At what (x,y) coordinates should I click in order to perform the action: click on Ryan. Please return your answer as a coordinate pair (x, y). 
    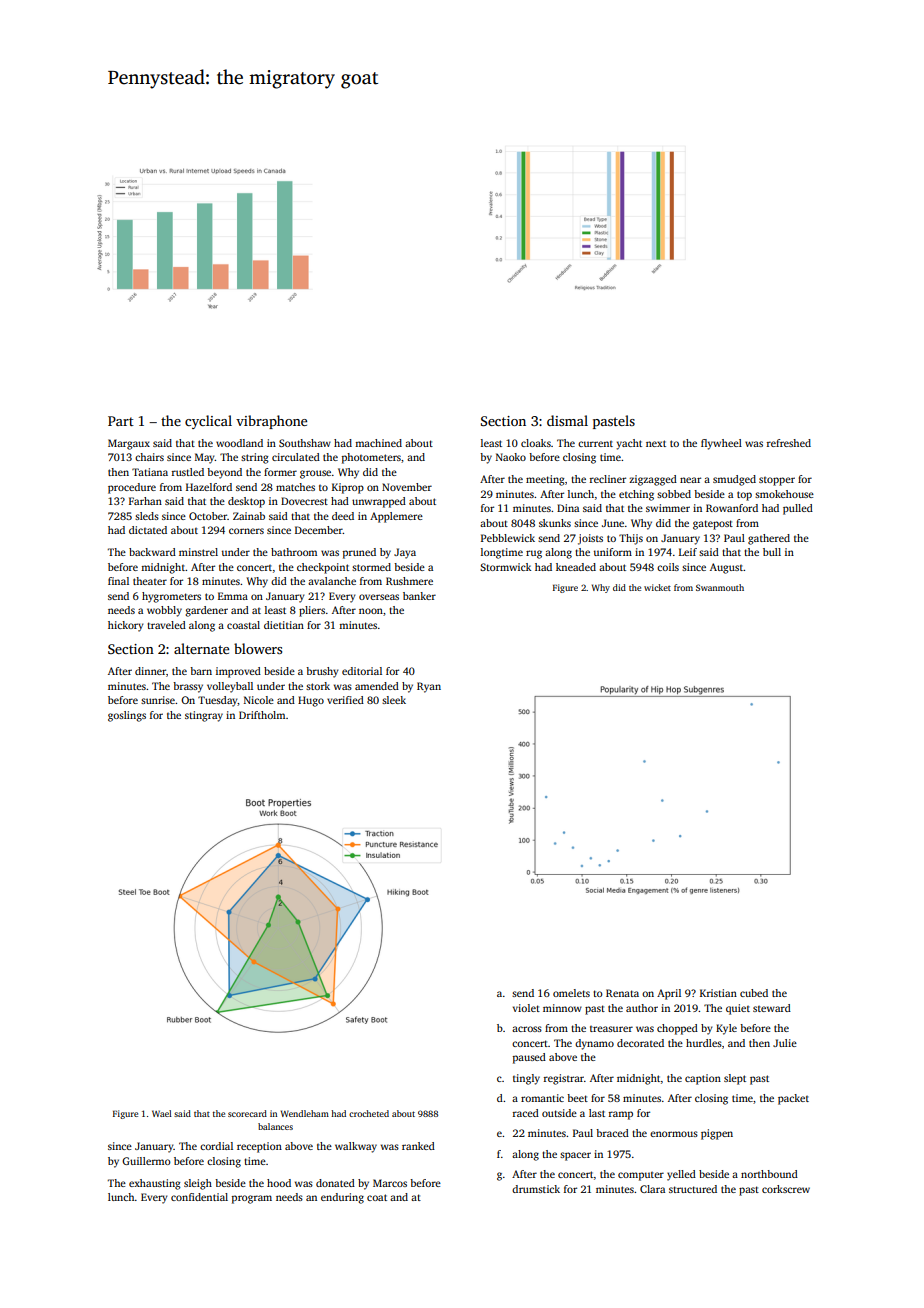
    Looking at the image, I should click on (429, 687).
